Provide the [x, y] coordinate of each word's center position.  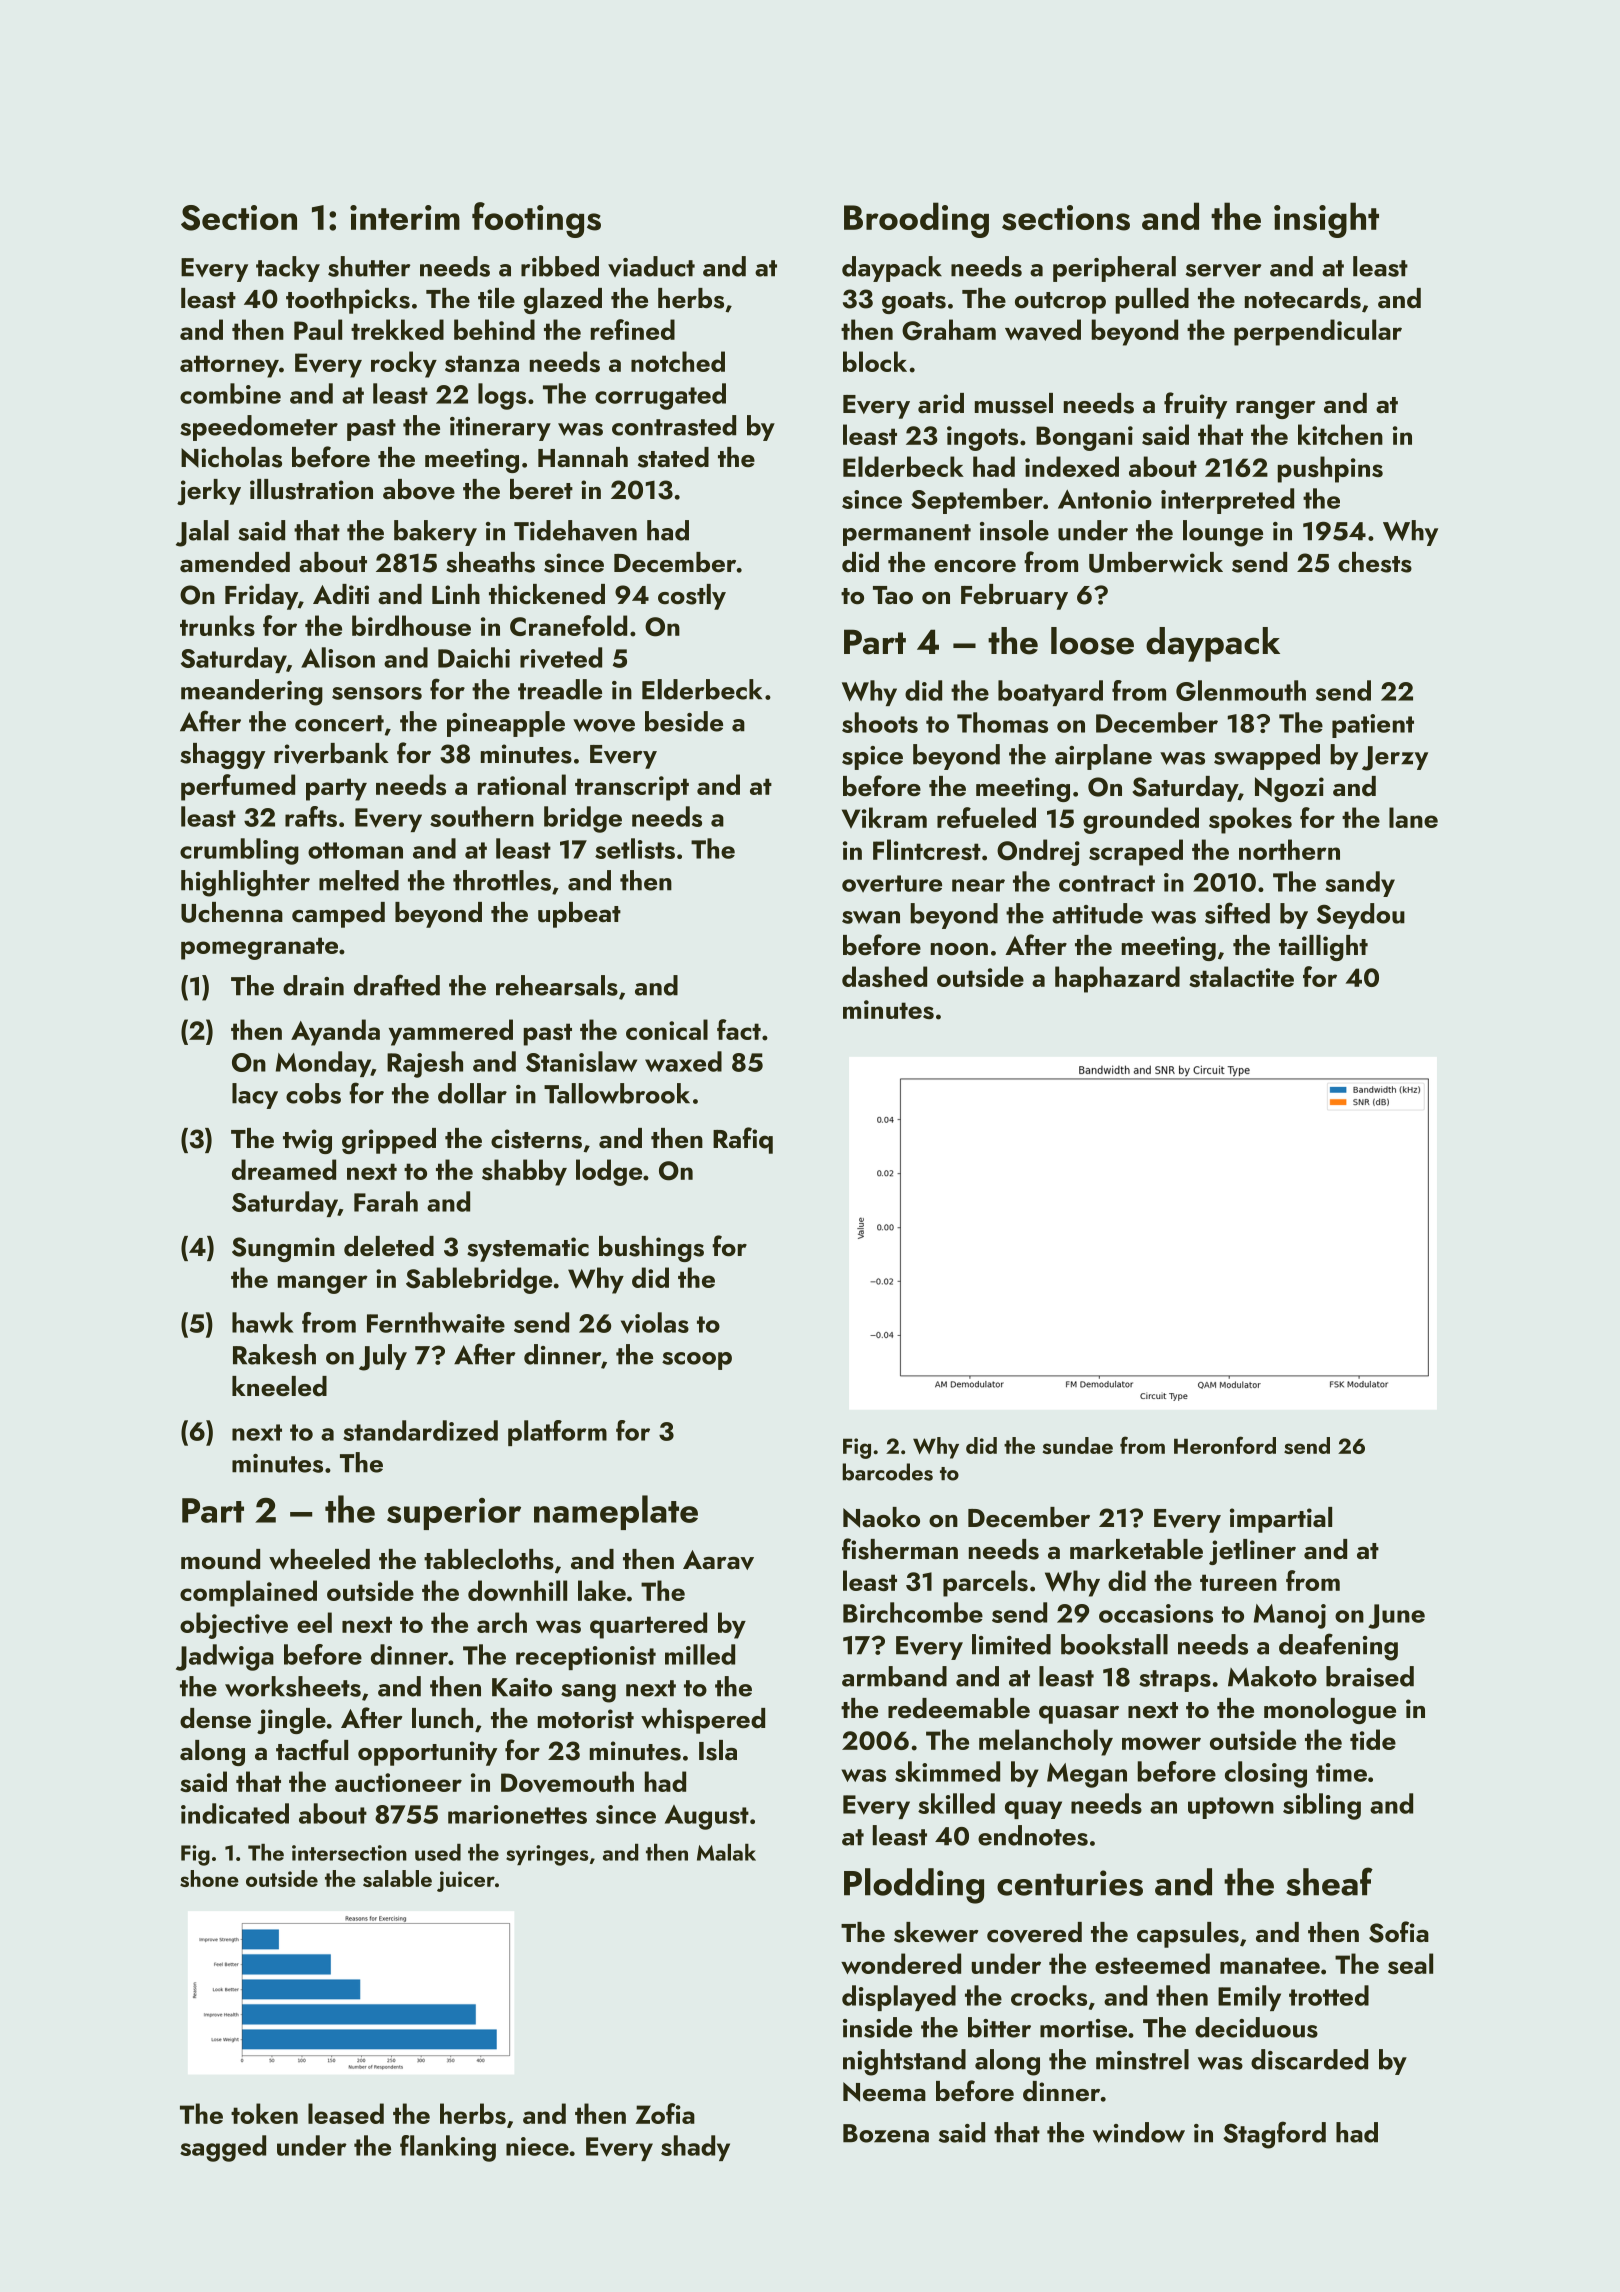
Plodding [914, 1886]
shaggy [222, 756]
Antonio [1105, 499]
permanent [907, 535]
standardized [420, 1430]
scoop [697, 1361]
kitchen [1340, 434]
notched [678, 361]
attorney [229, 366]
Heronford [1225, 1445]
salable [397, 1878]
